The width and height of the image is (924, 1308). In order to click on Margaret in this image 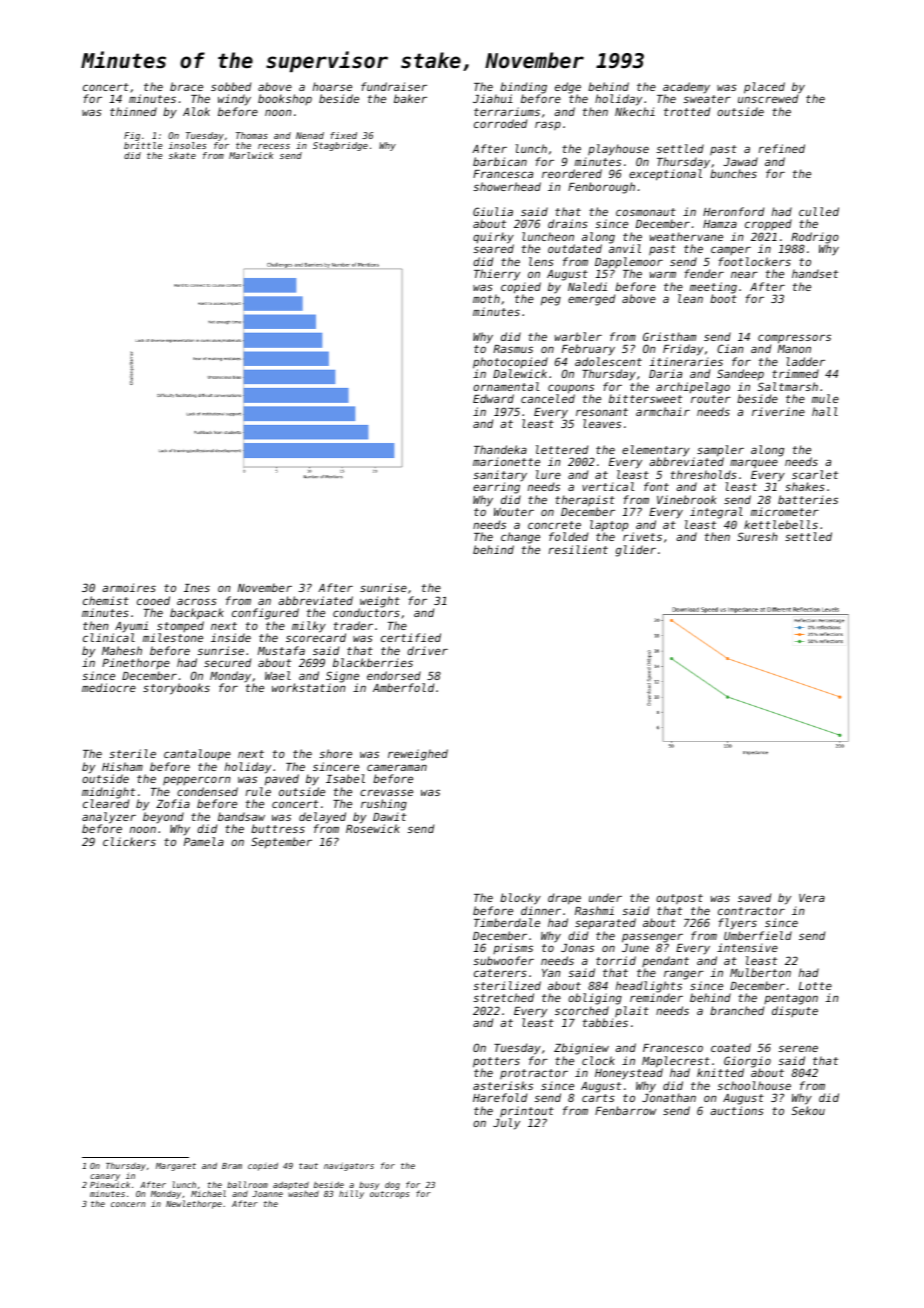, I will do `click(176, 1167)`.
